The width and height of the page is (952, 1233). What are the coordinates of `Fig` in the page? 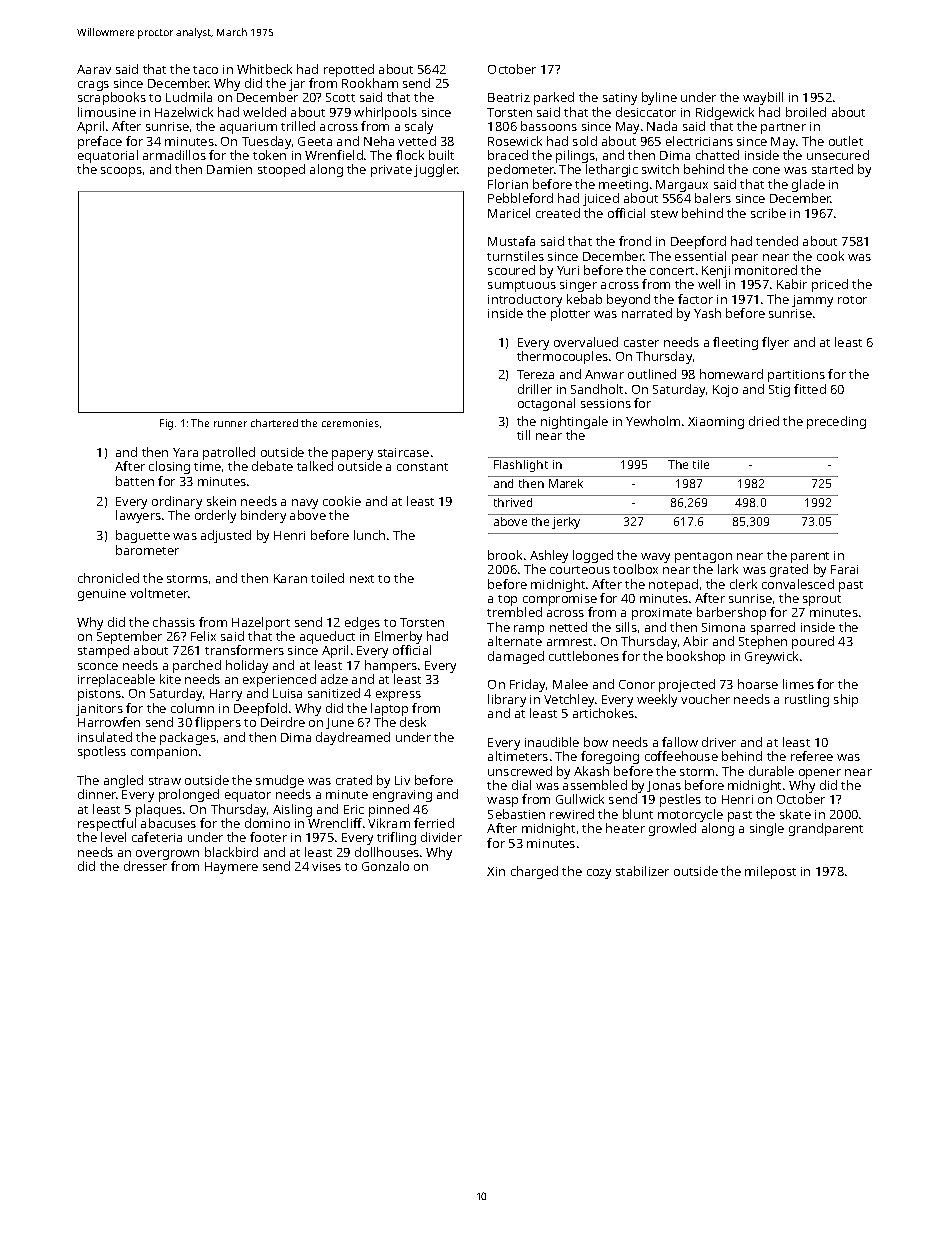 It's located at (166, 424).
